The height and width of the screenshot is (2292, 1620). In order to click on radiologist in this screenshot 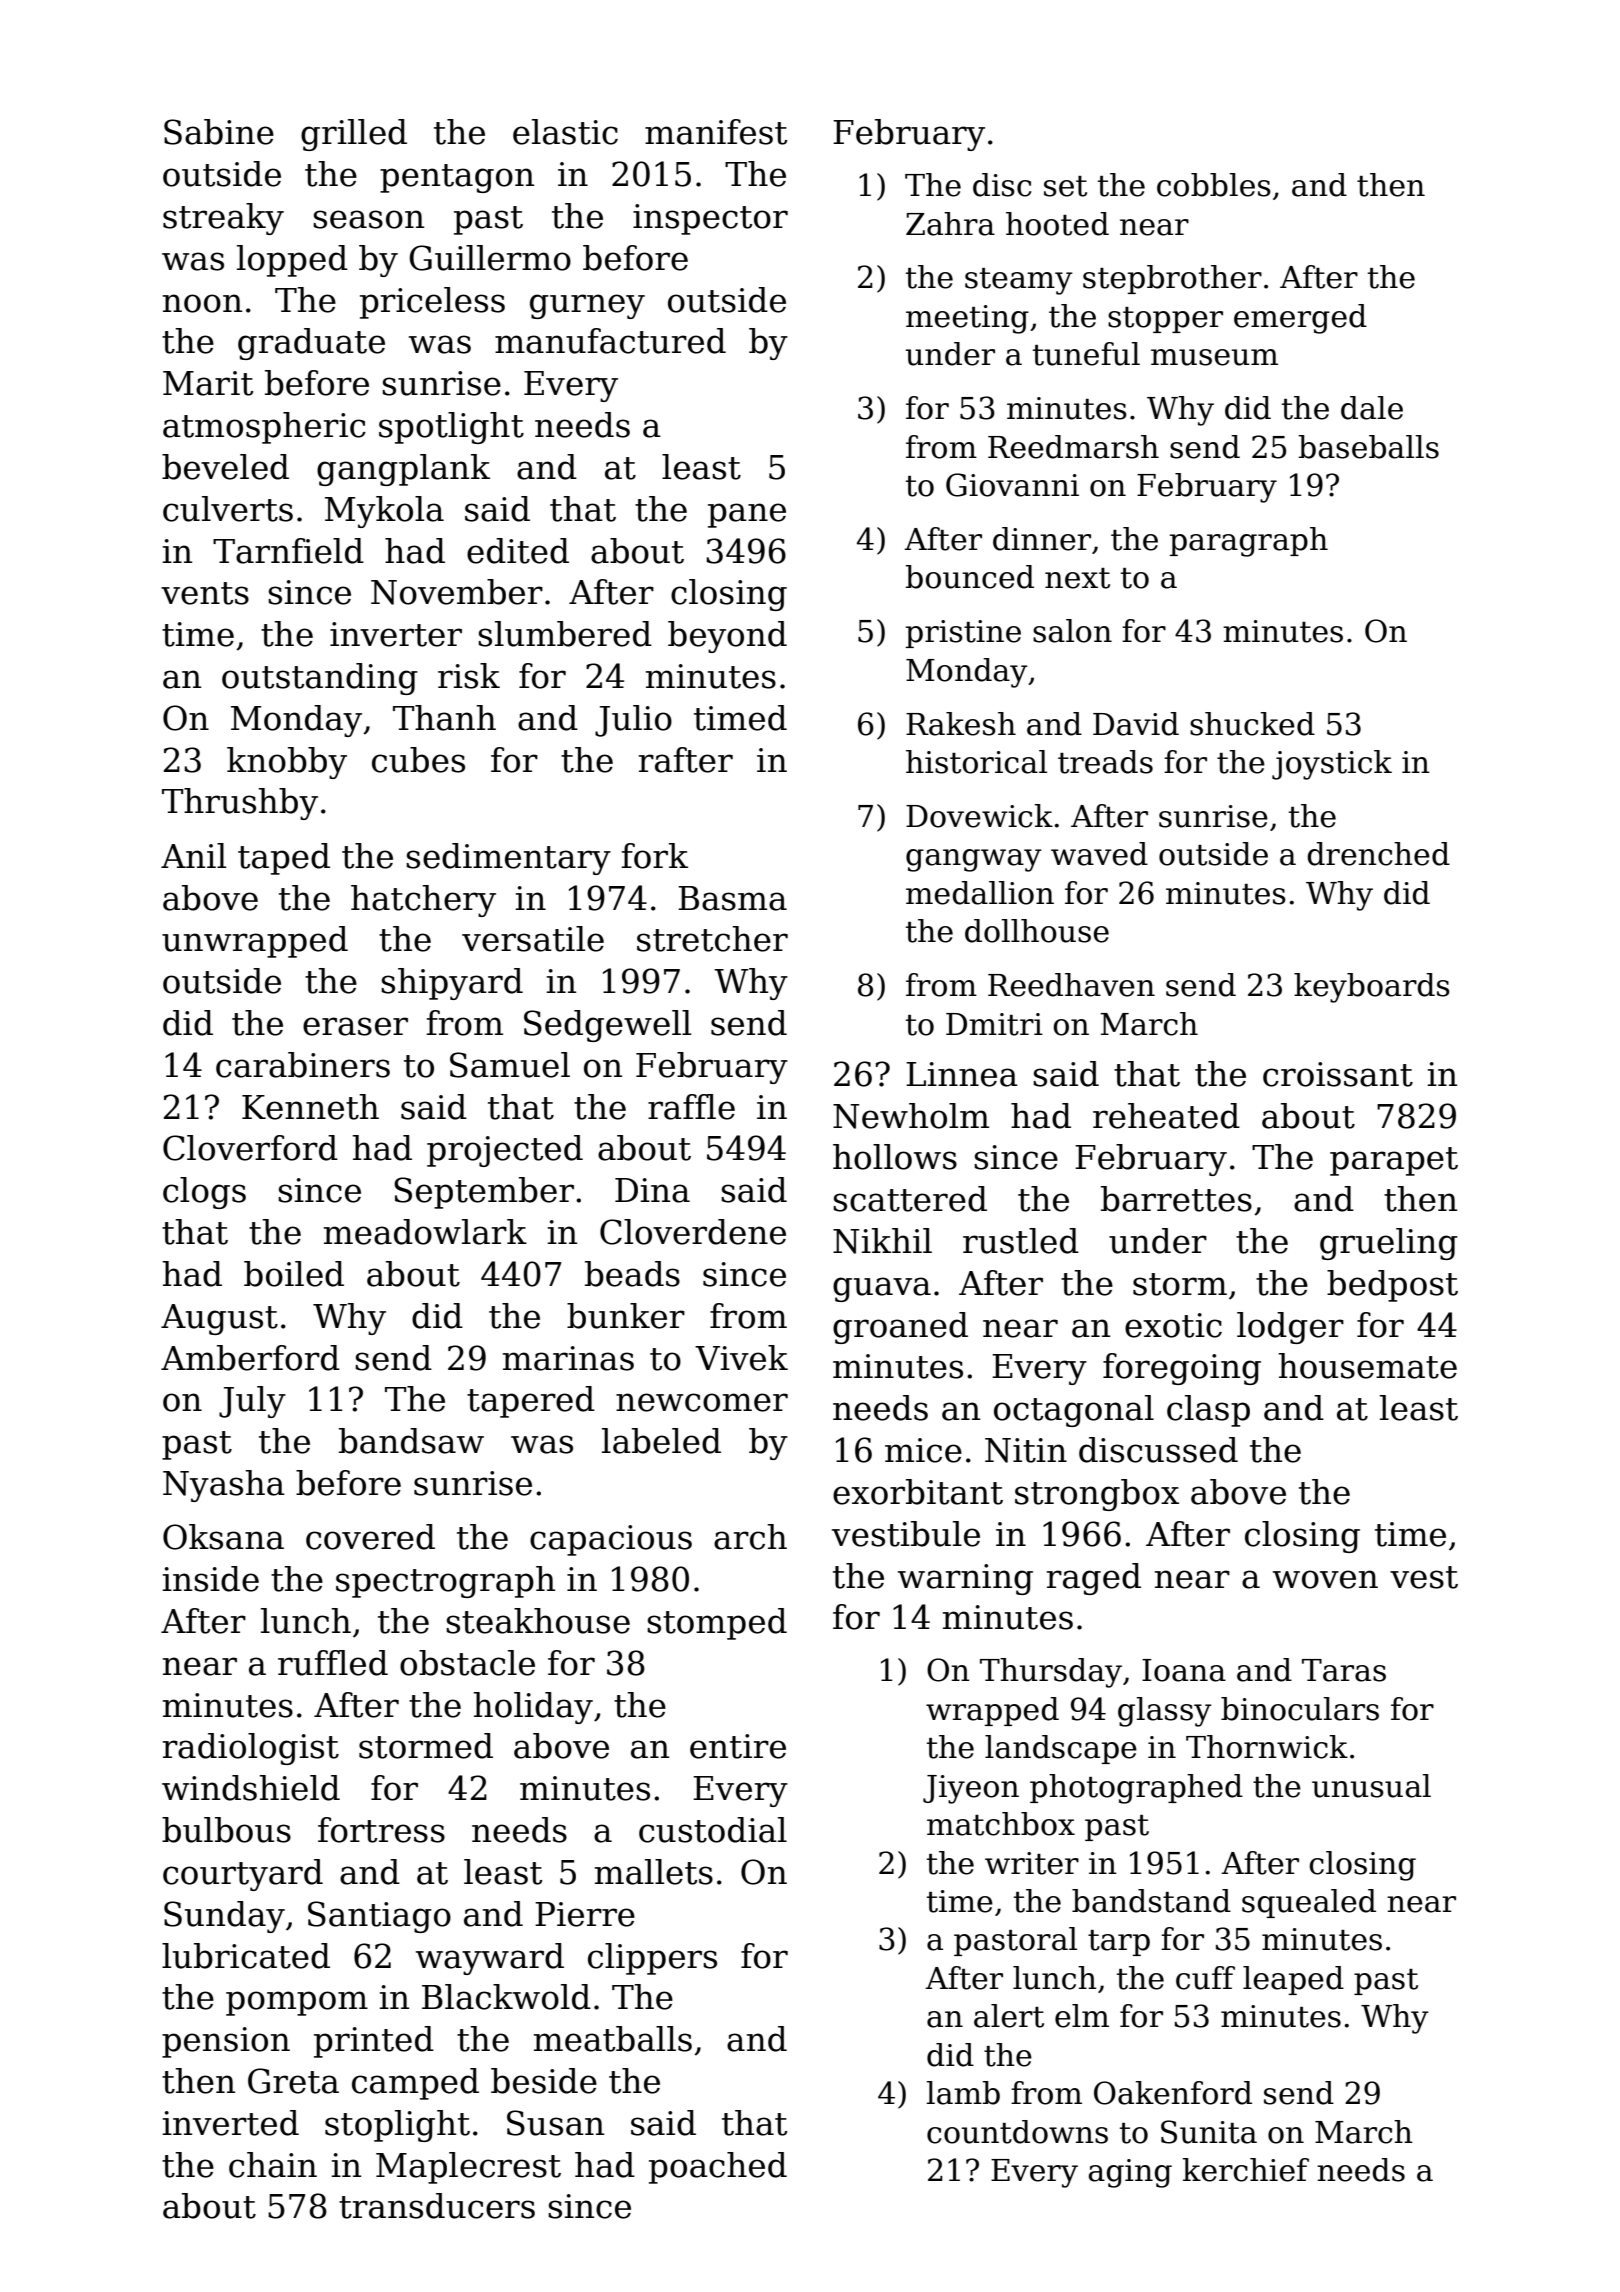, I will do `click(251, 1749)`.
